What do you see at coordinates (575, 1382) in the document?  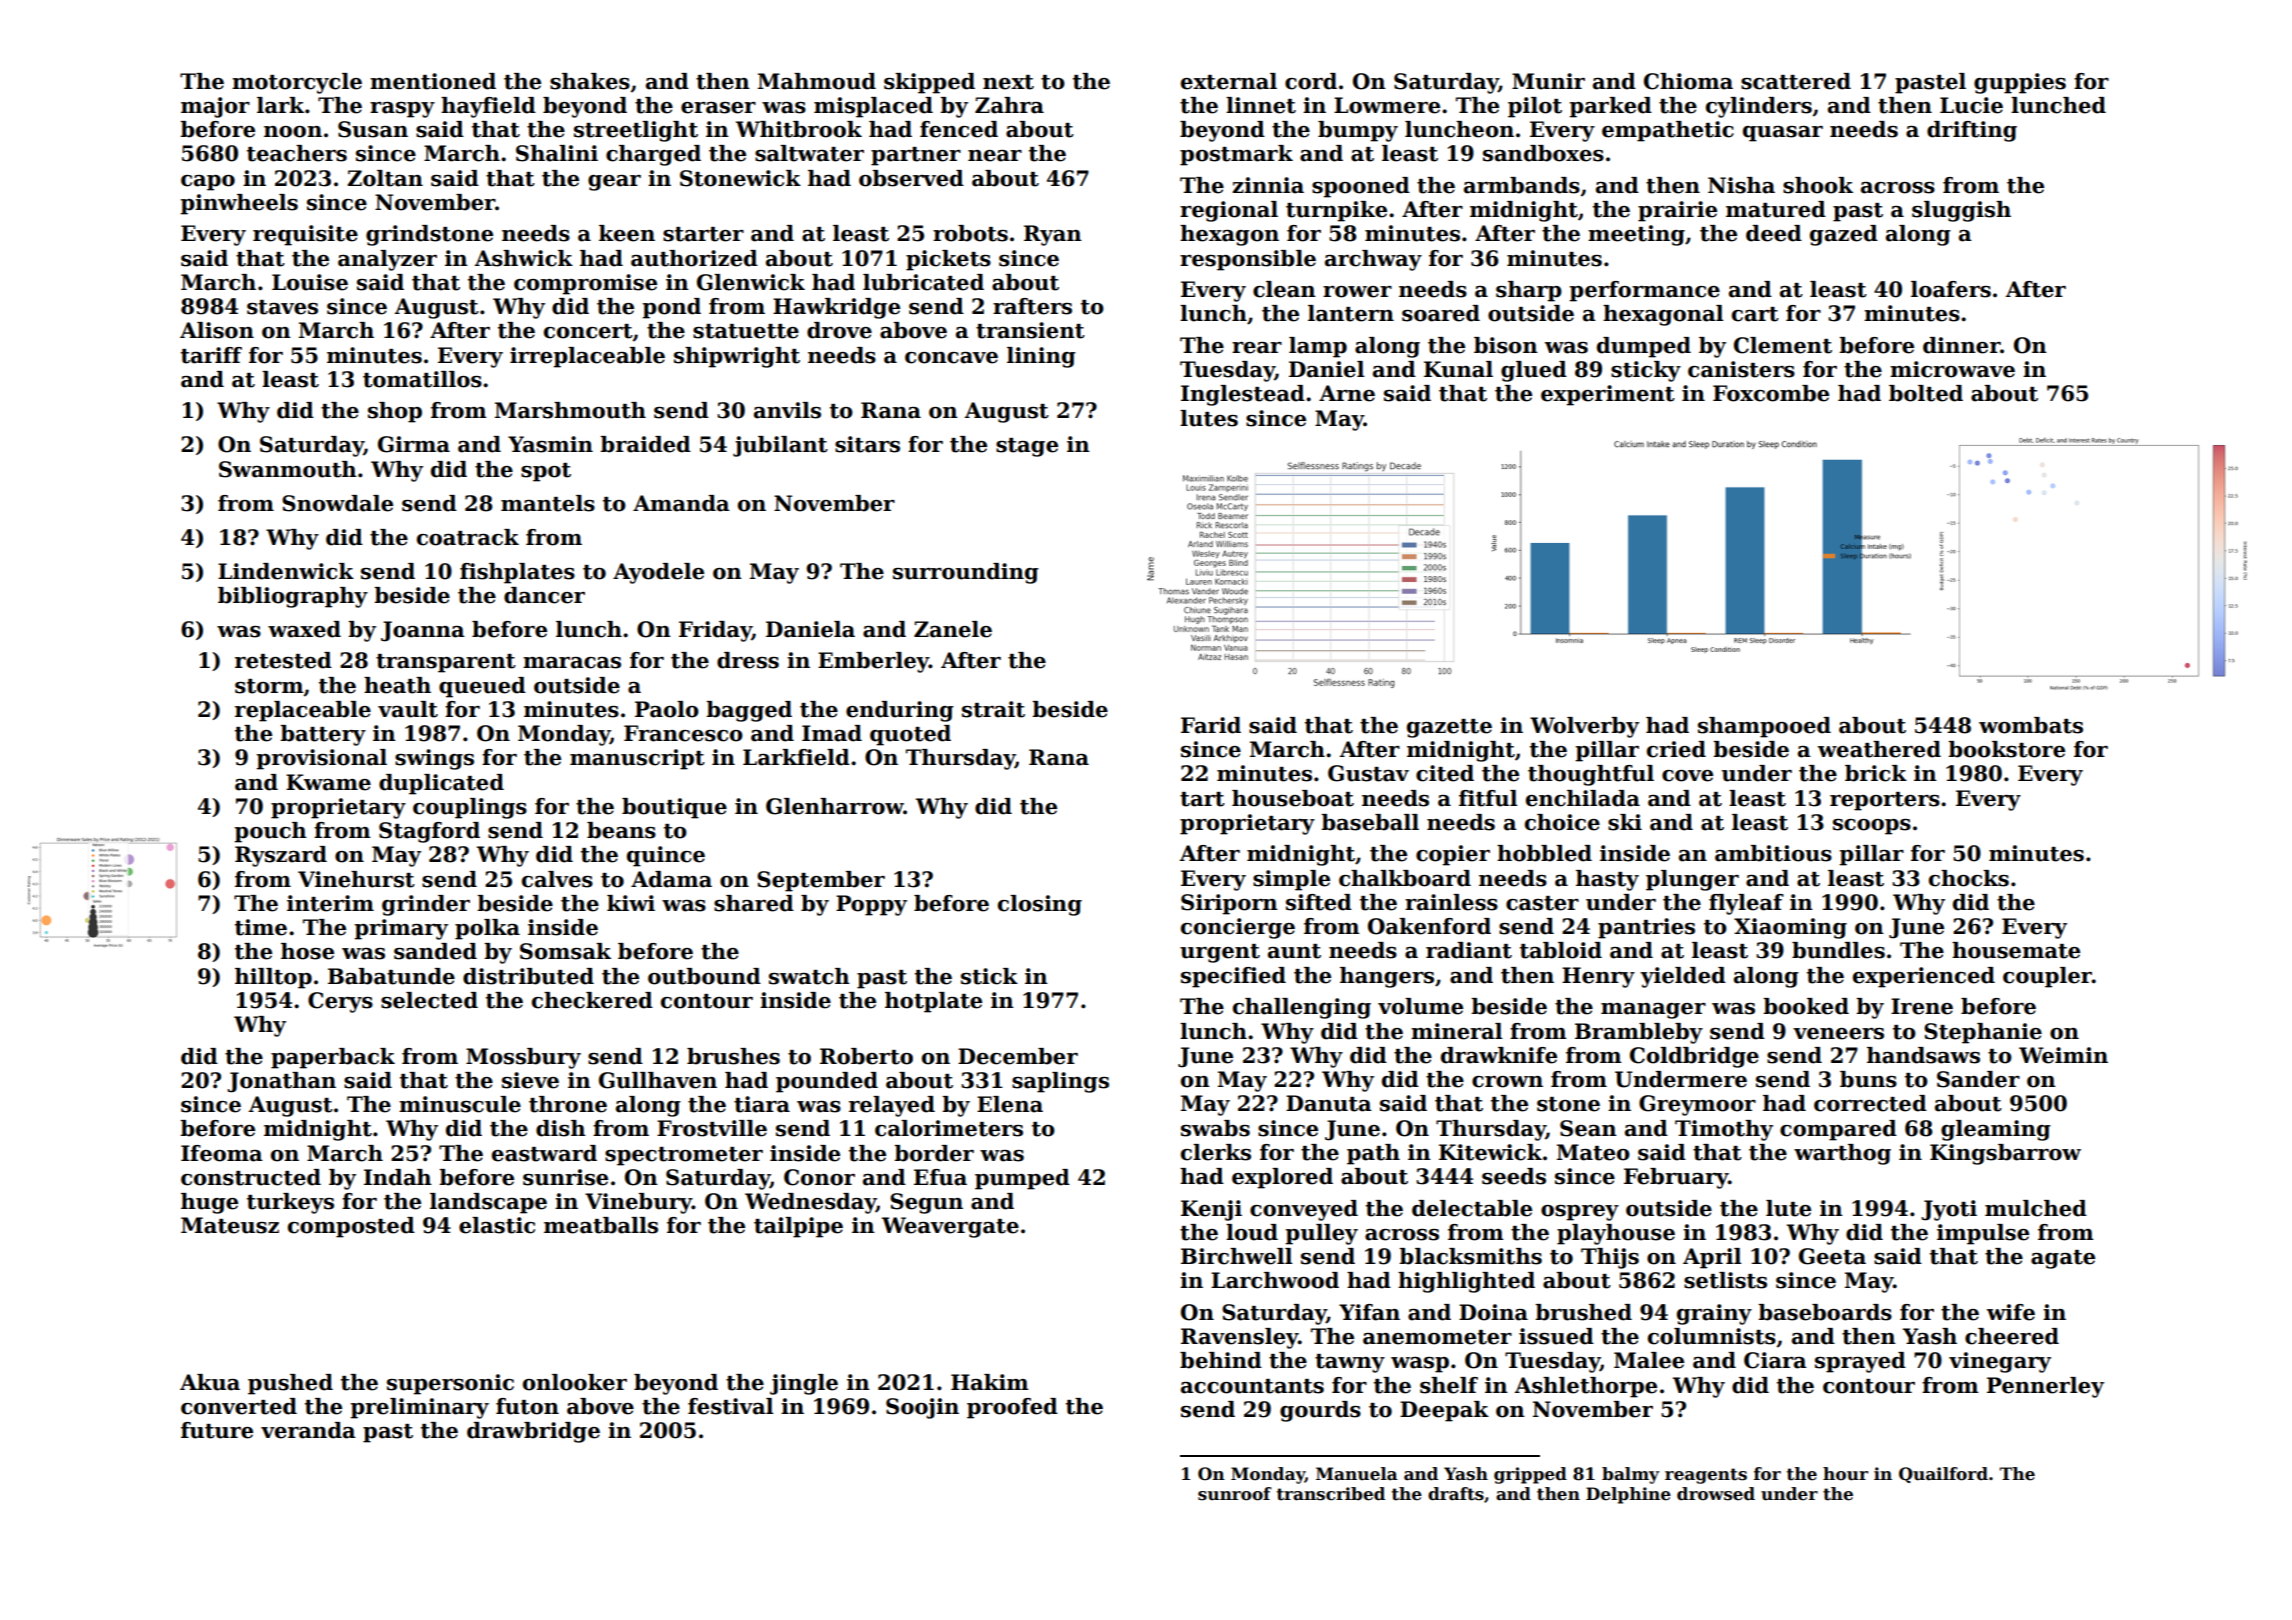 I see `onlooker` at bounding box center [575, 1382].
